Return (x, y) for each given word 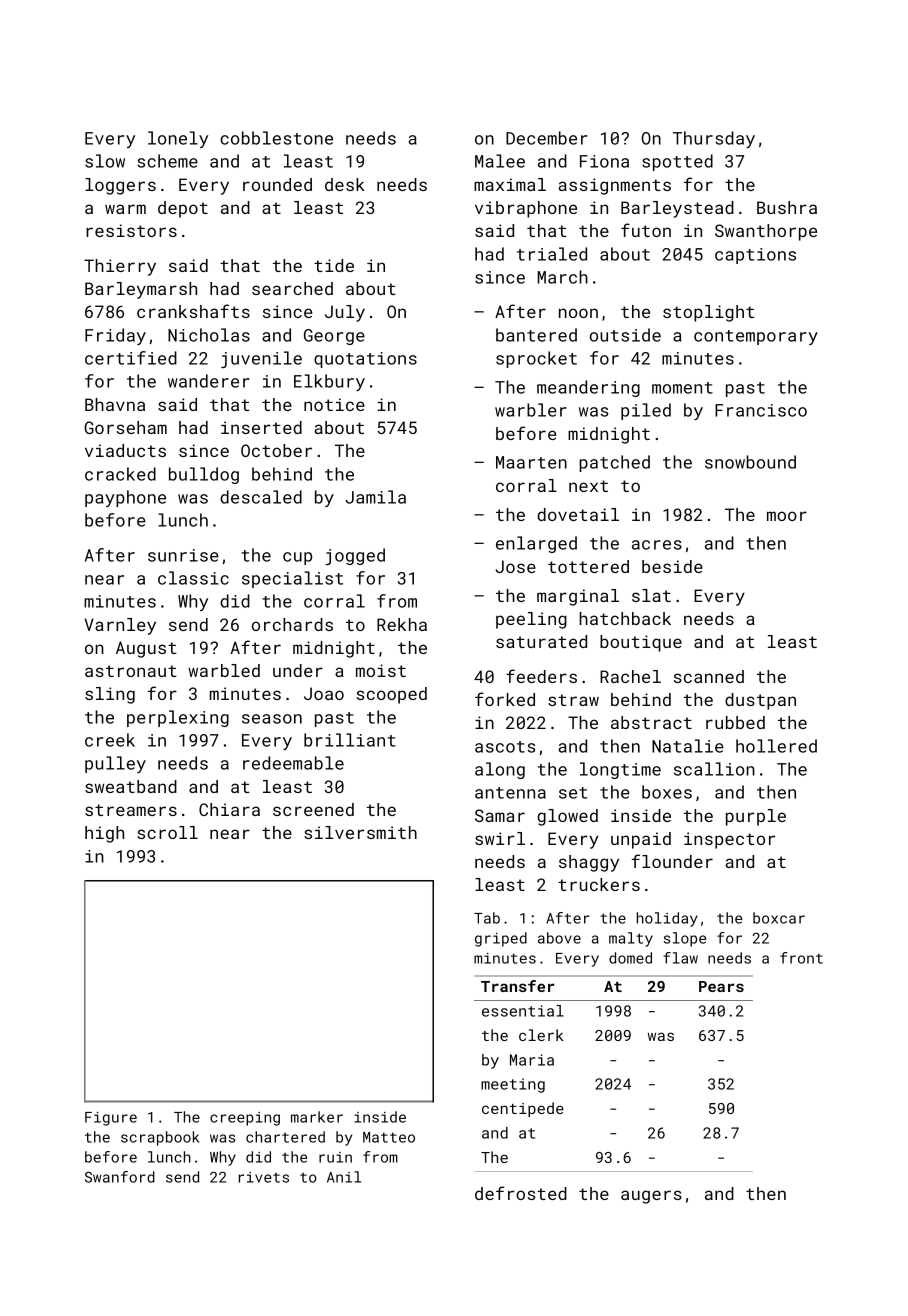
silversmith (360, 832)
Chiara (229, 809)
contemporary (756, 337)
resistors (131, 230)
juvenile (261, 359)
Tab (487, 918)
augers (651, 1197)
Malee (500, 161)
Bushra (787, 207)
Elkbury (329, 382)
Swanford (120, 1177)
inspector (729, 840)
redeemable (293, 763)
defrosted (521, 1193)
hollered (776, 746)
